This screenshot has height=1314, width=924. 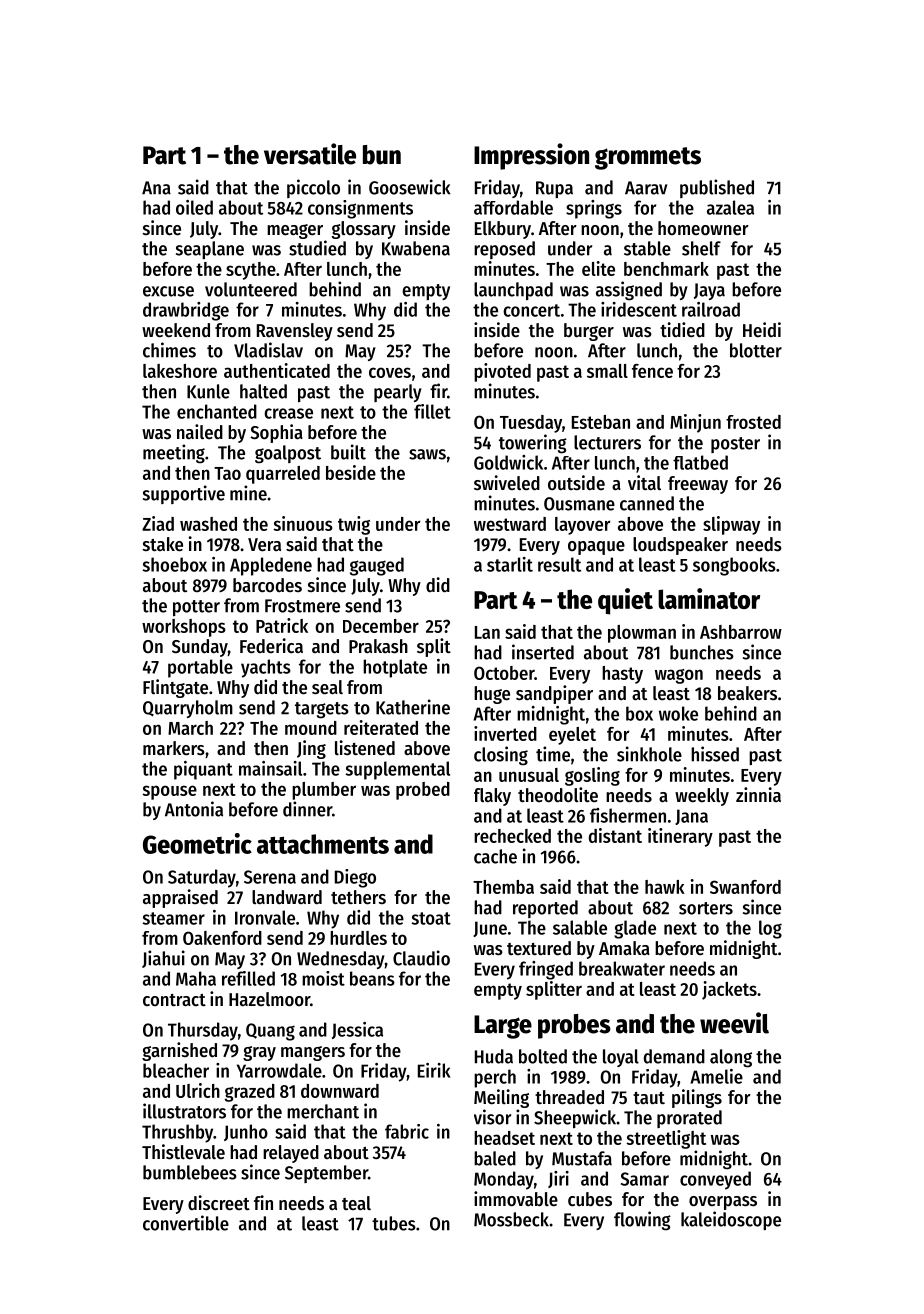 What do you see at coordinates (198, 1090) in the screenshot?
I see `Ulrich` at bounding box center [198, 1090].
